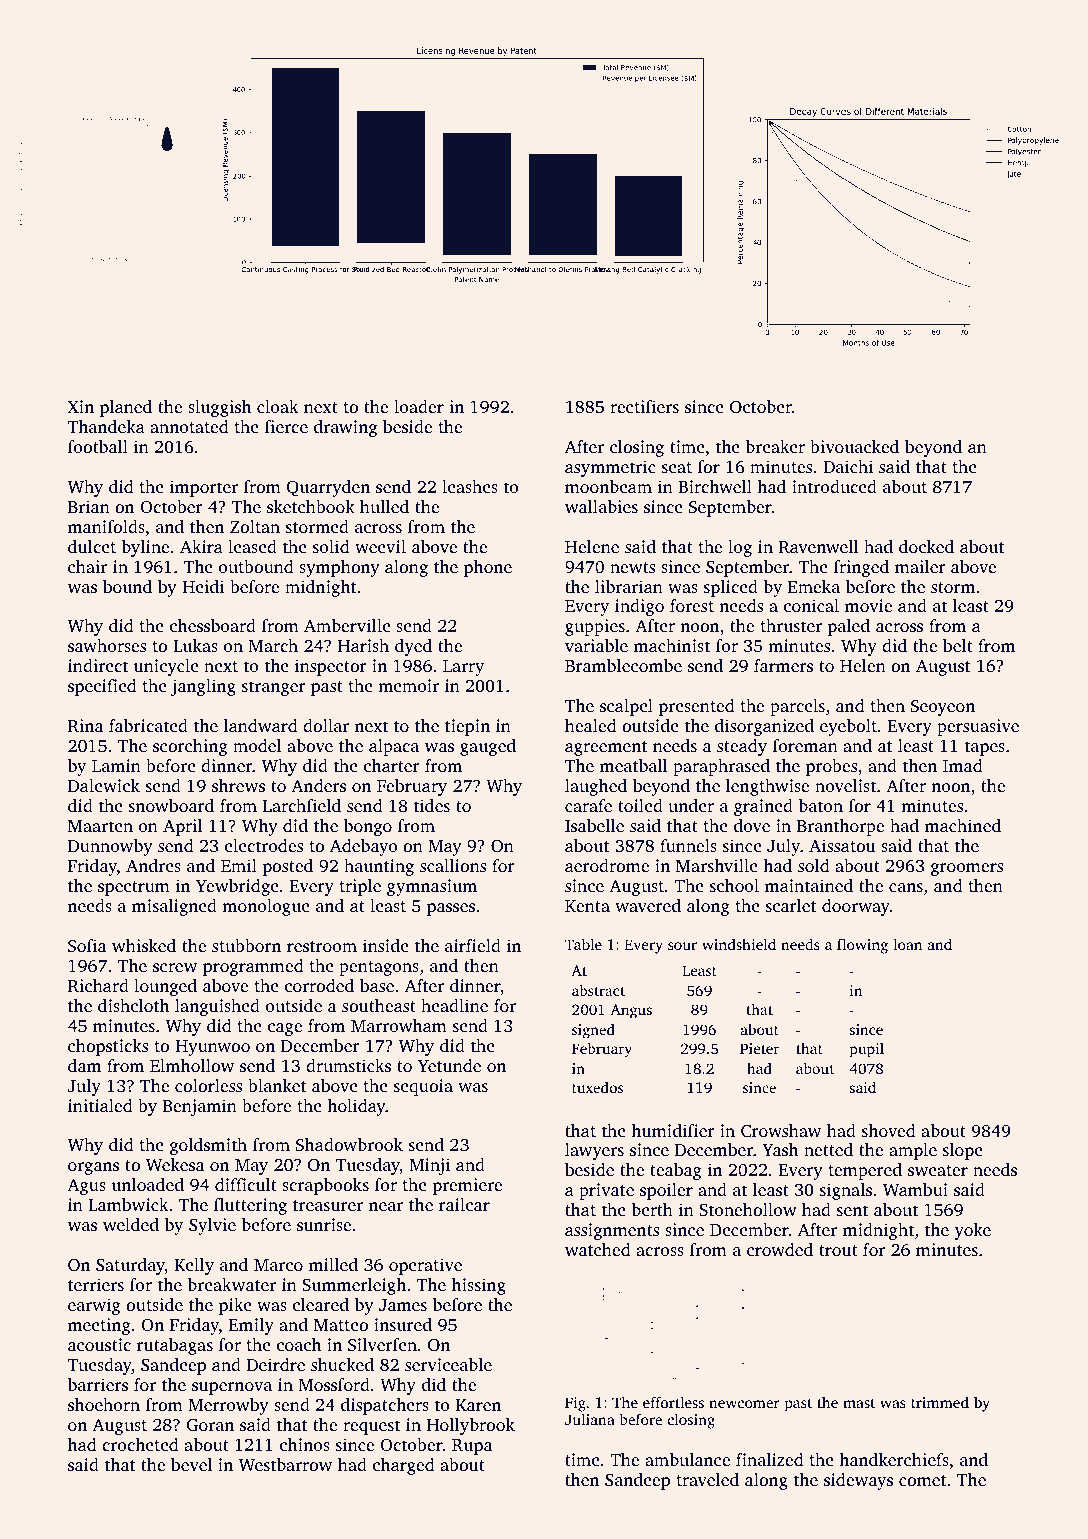 The height and width of the screenshot is (1539, 1088). I want to click on whisked, so click(144, 945).
